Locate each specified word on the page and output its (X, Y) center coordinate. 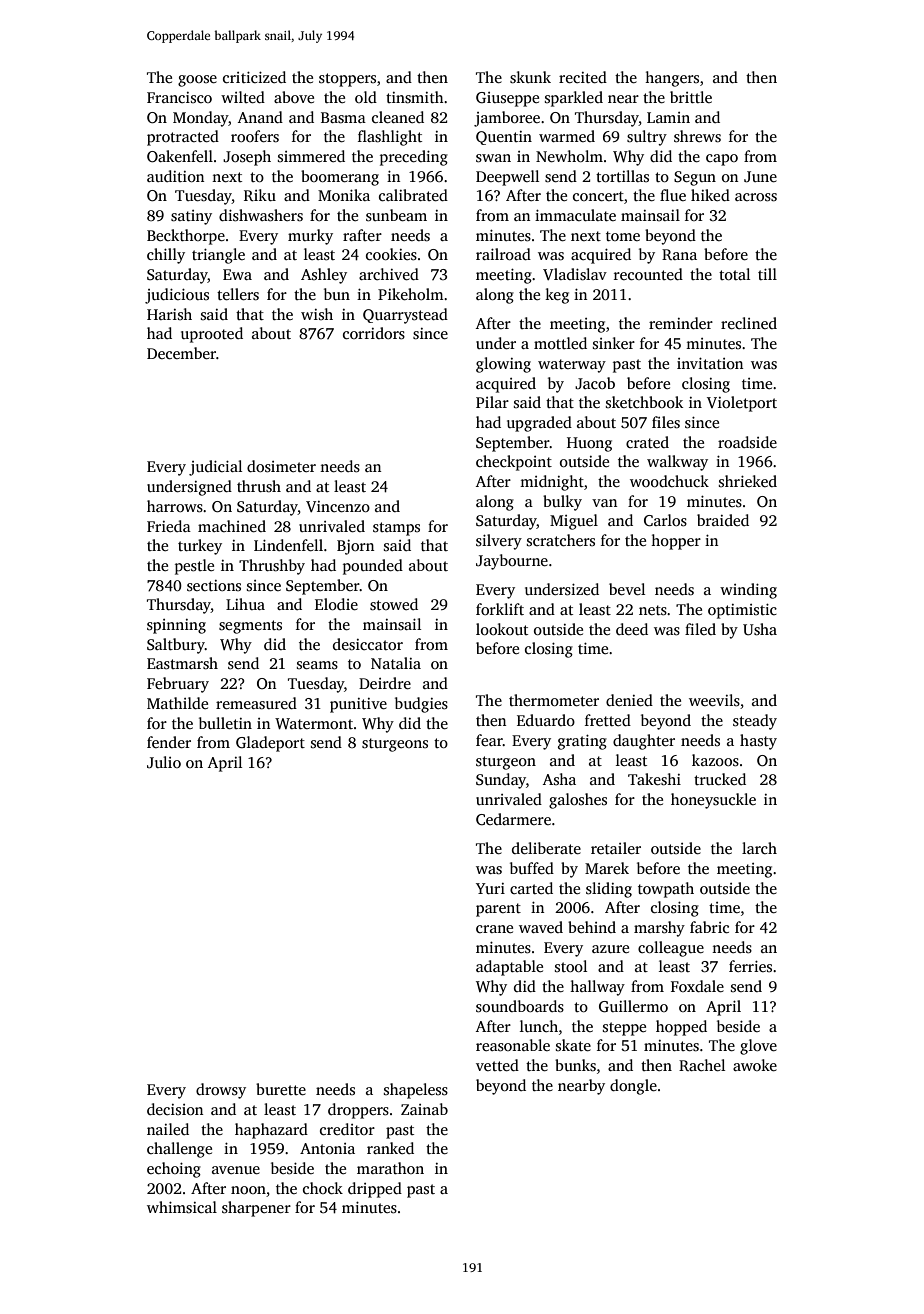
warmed (567, 136)
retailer (616, 848)
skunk (530, 77)
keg (557, 296)
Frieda (169, 526)
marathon (390, 1168)
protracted (183, 138)
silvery (499, 542)
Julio (164, 762)
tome (623, 236)
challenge (179, 1150)
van (604, 503)
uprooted (212, 335)
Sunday (501, 781)
